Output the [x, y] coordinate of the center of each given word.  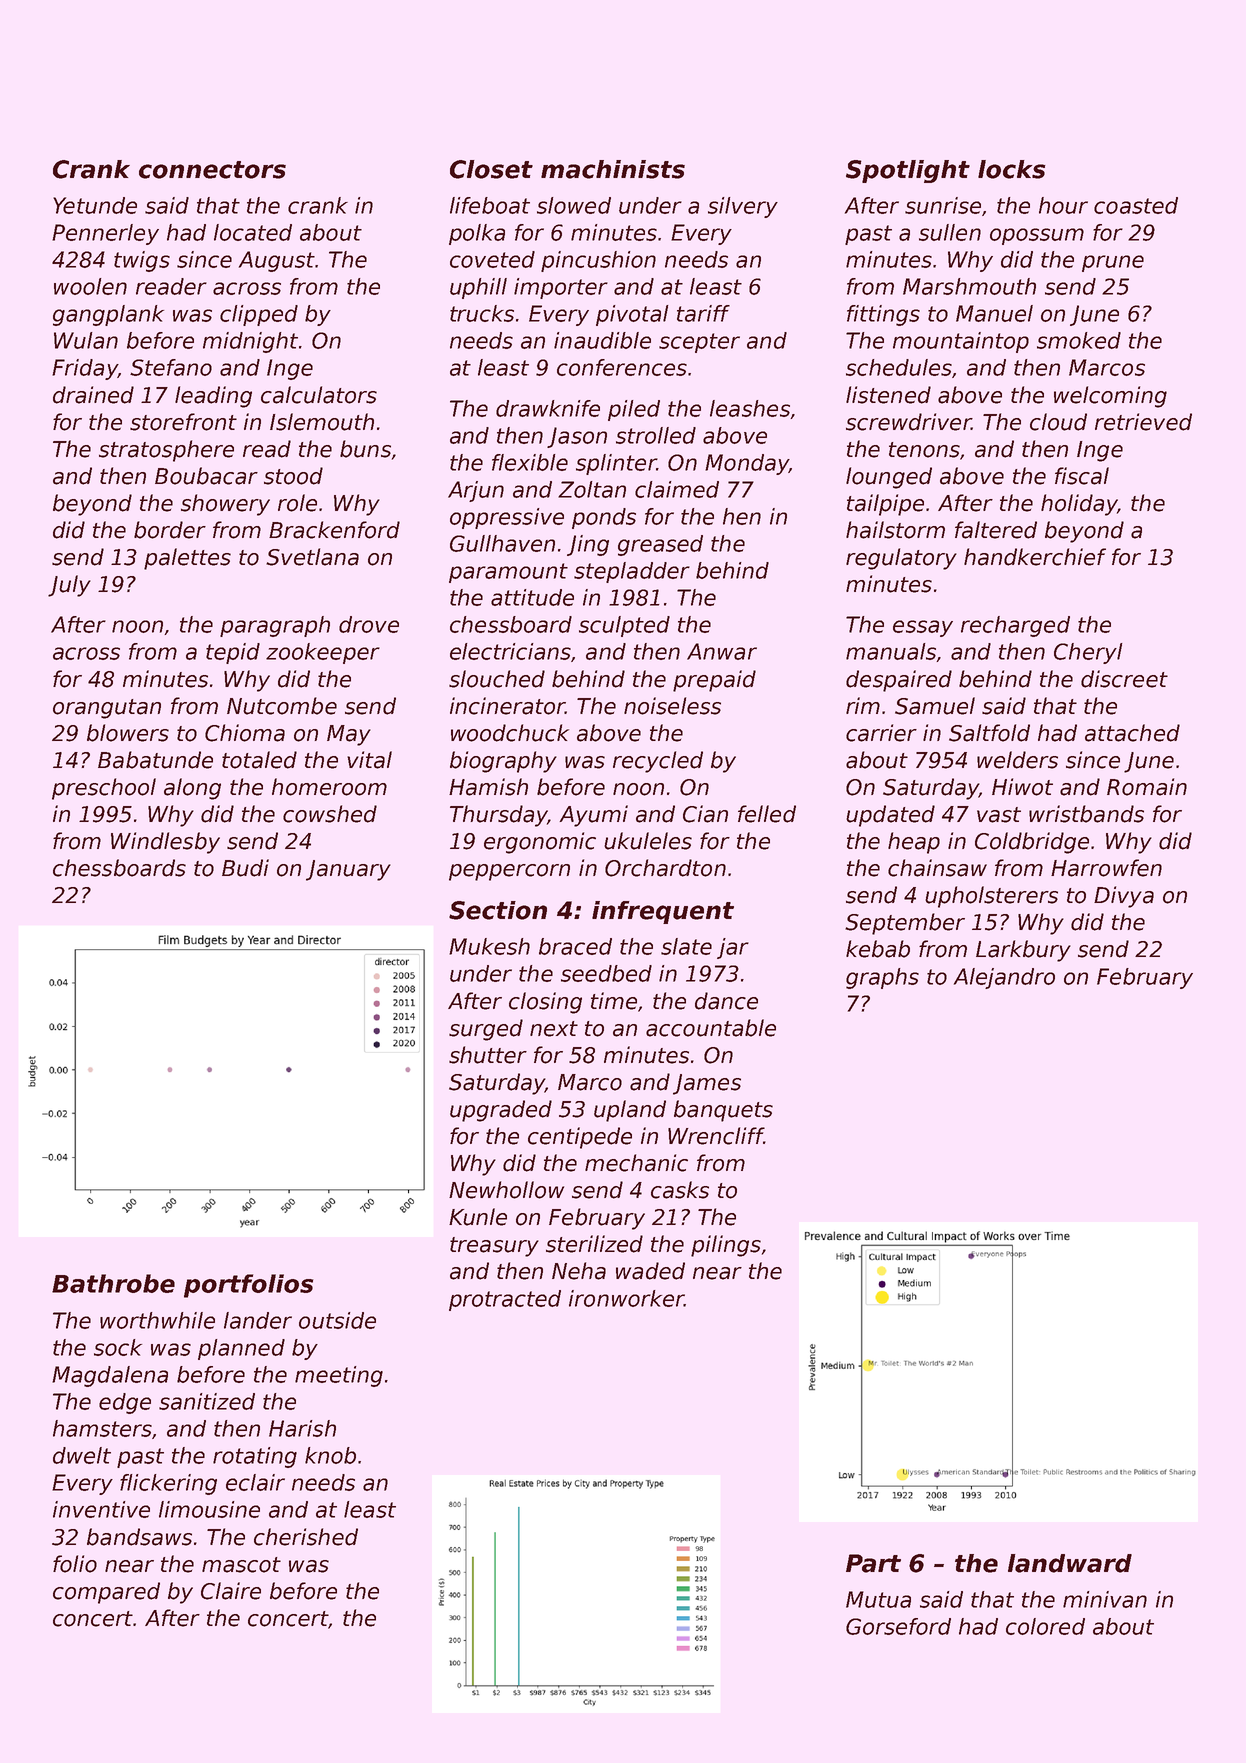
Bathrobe [113, 1283]
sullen [950, 232]
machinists [613, 169]
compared [106, 1593]
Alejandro [1004, 978]
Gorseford [898, 1626]
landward [1070, 1563]
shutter [488, 1055]
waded [650, 1271]
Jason [577, 437]
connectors [212, 170]
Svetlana [312, 557]
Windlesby [165, 843]
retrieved [1143, 422]
